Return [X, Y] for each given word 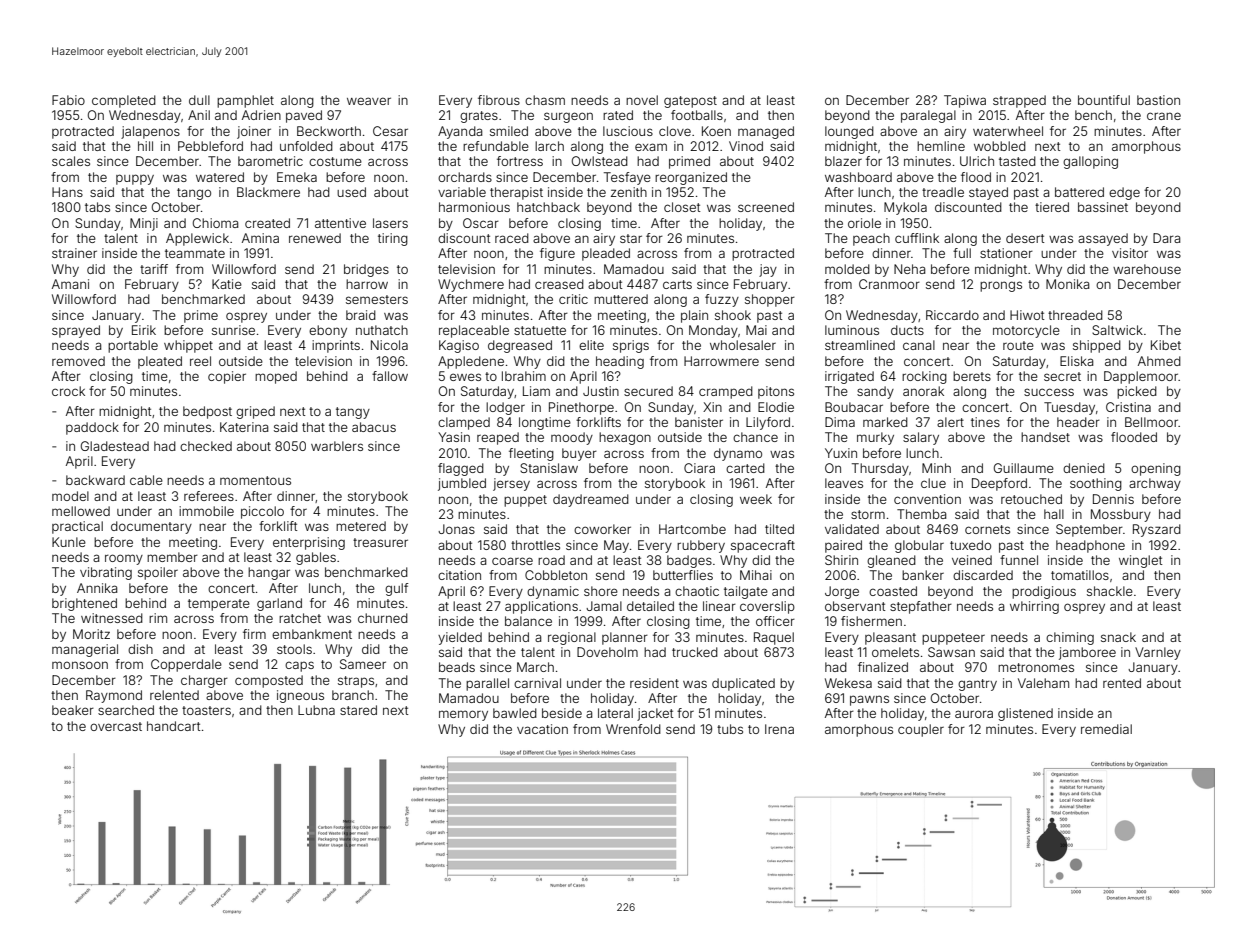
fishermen [871, 621]
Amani [70, 284]
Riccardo [952, 315]
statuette [540, 330]
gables [316, 558]
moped [276, 377]
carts [677, 284]
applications [541, 607]
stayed [988, 193]
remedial [1106, 729]
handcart [173, 726]
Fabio [68, 100]
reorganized [691, 178]
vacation [542, 729]
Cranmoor [889, 284]
